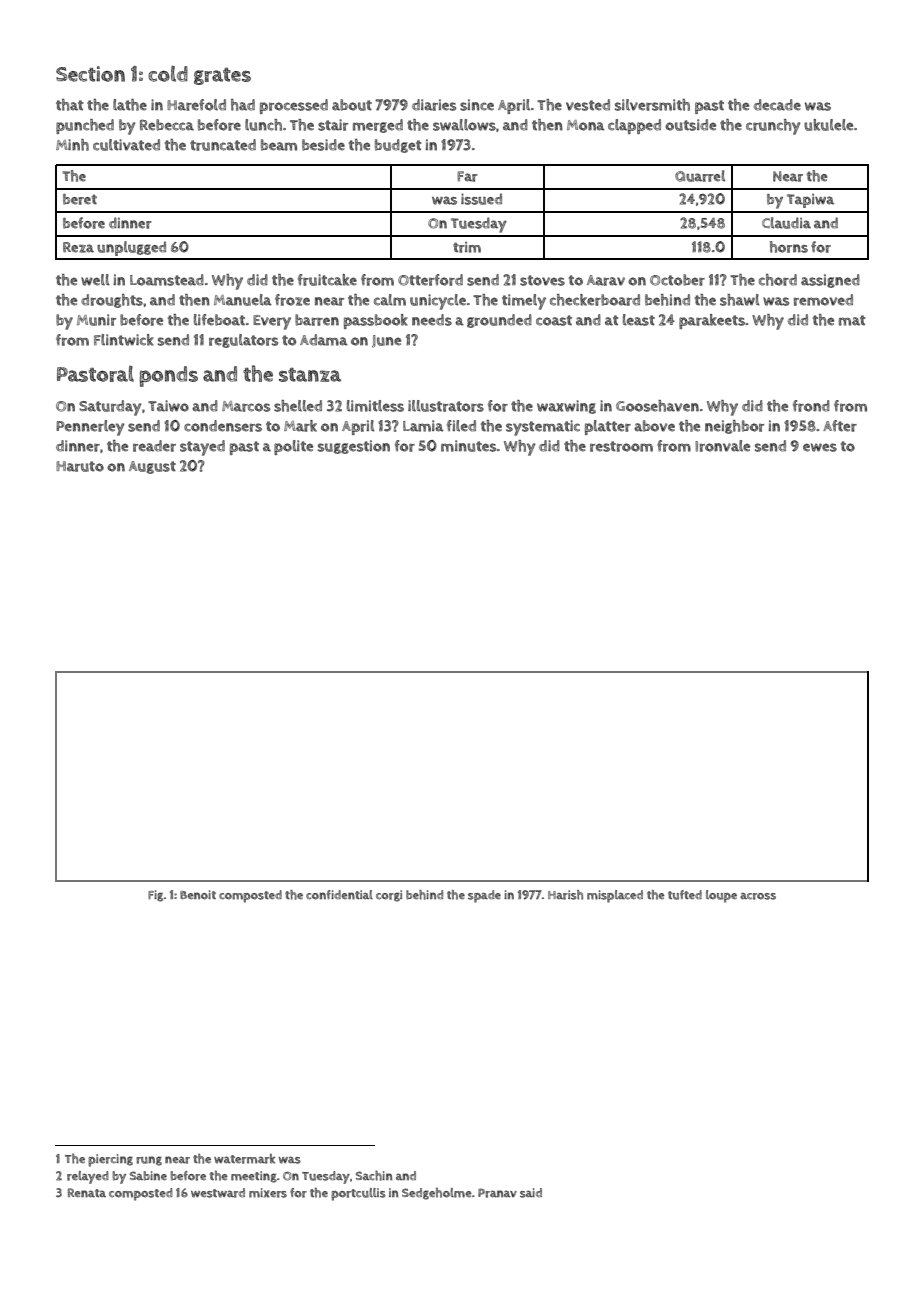 The image size is (924, 1308). Describe the element at coordinates (243, 341) in the image. I see `regulators` at that location.
